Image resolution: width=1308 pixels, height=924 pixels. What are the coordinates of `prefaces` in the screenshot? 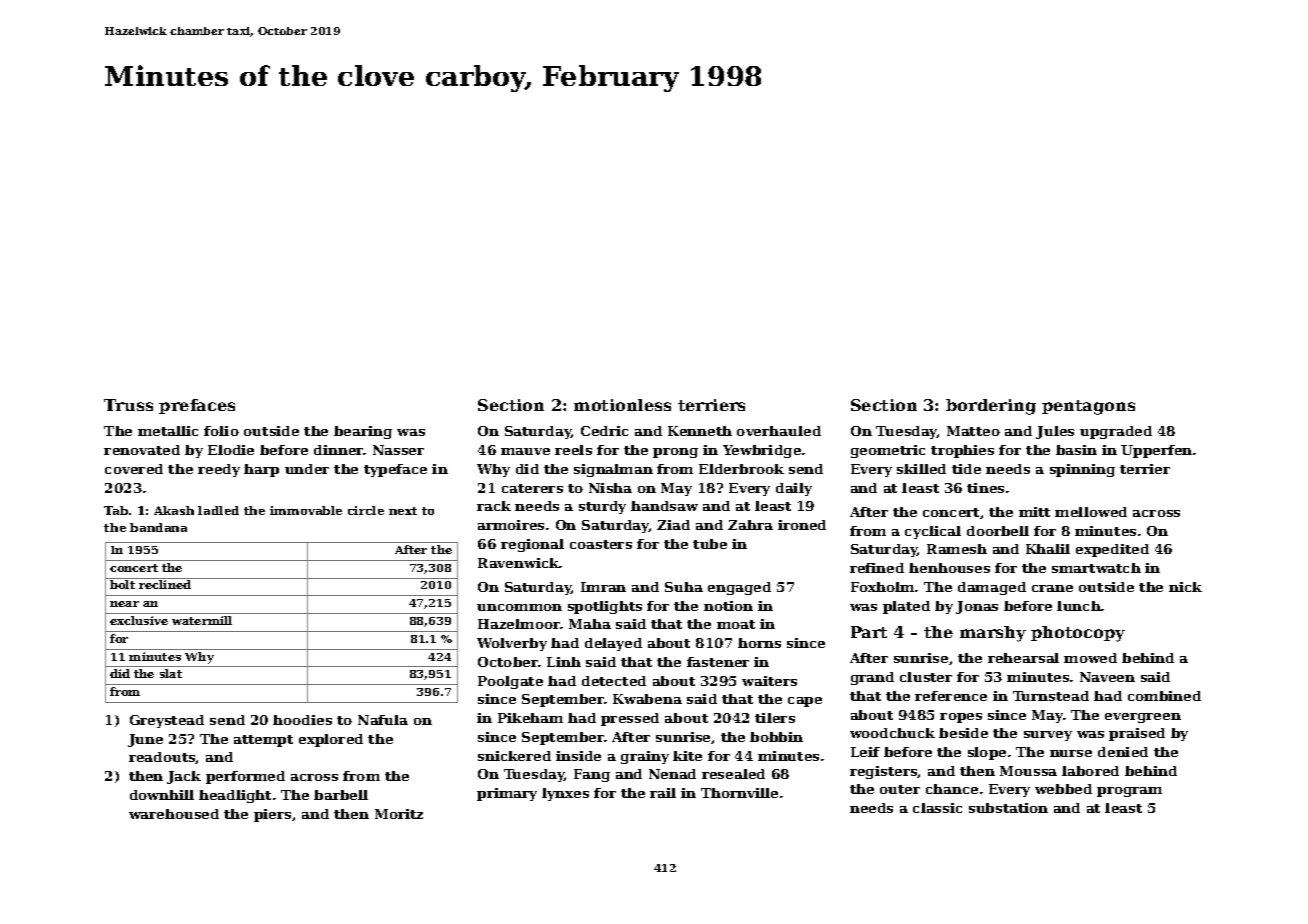 It's located at (197, 406).
